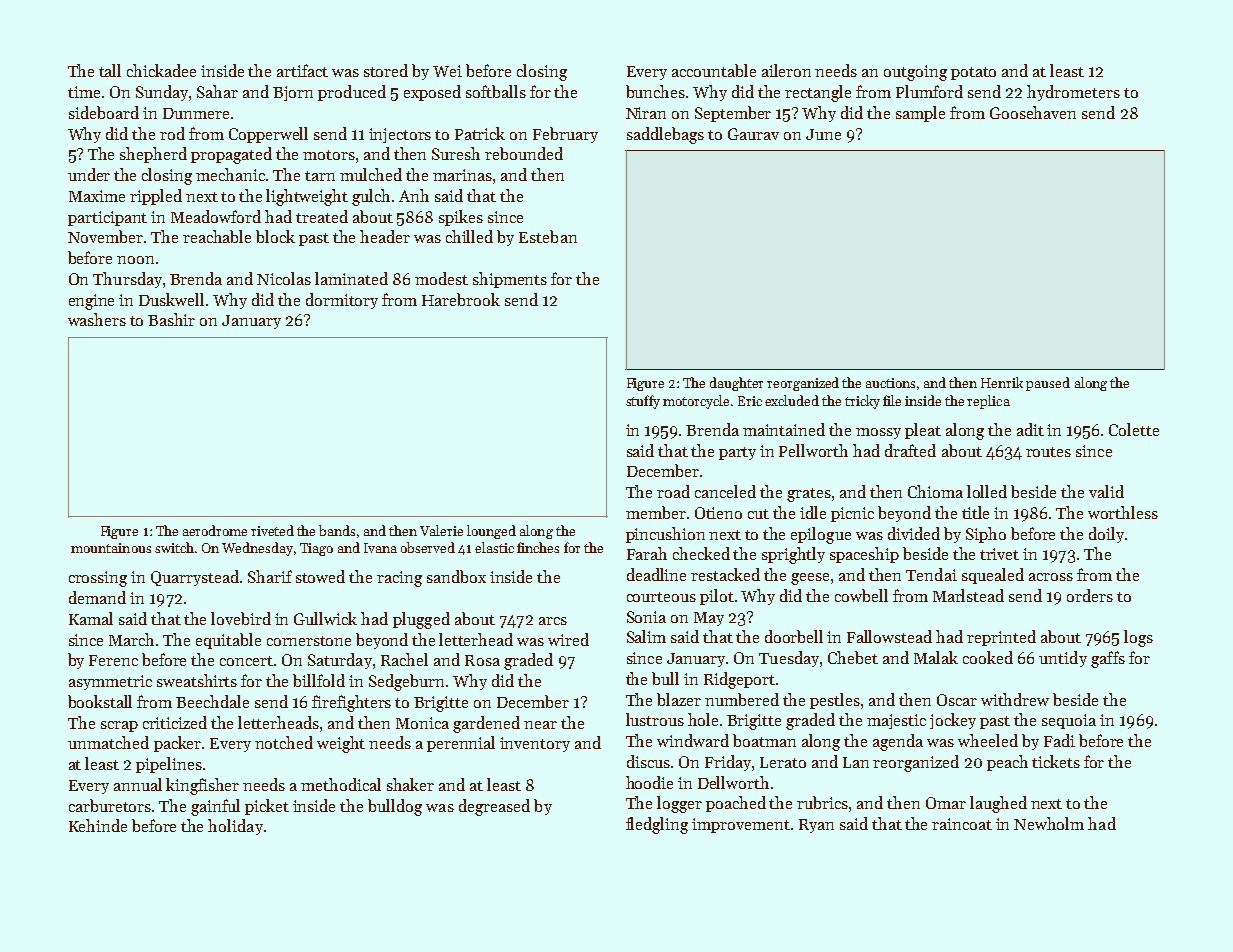 The height and width of the screenshot is (952, 1233). I want to click on unmatched, so click(108, 742).
